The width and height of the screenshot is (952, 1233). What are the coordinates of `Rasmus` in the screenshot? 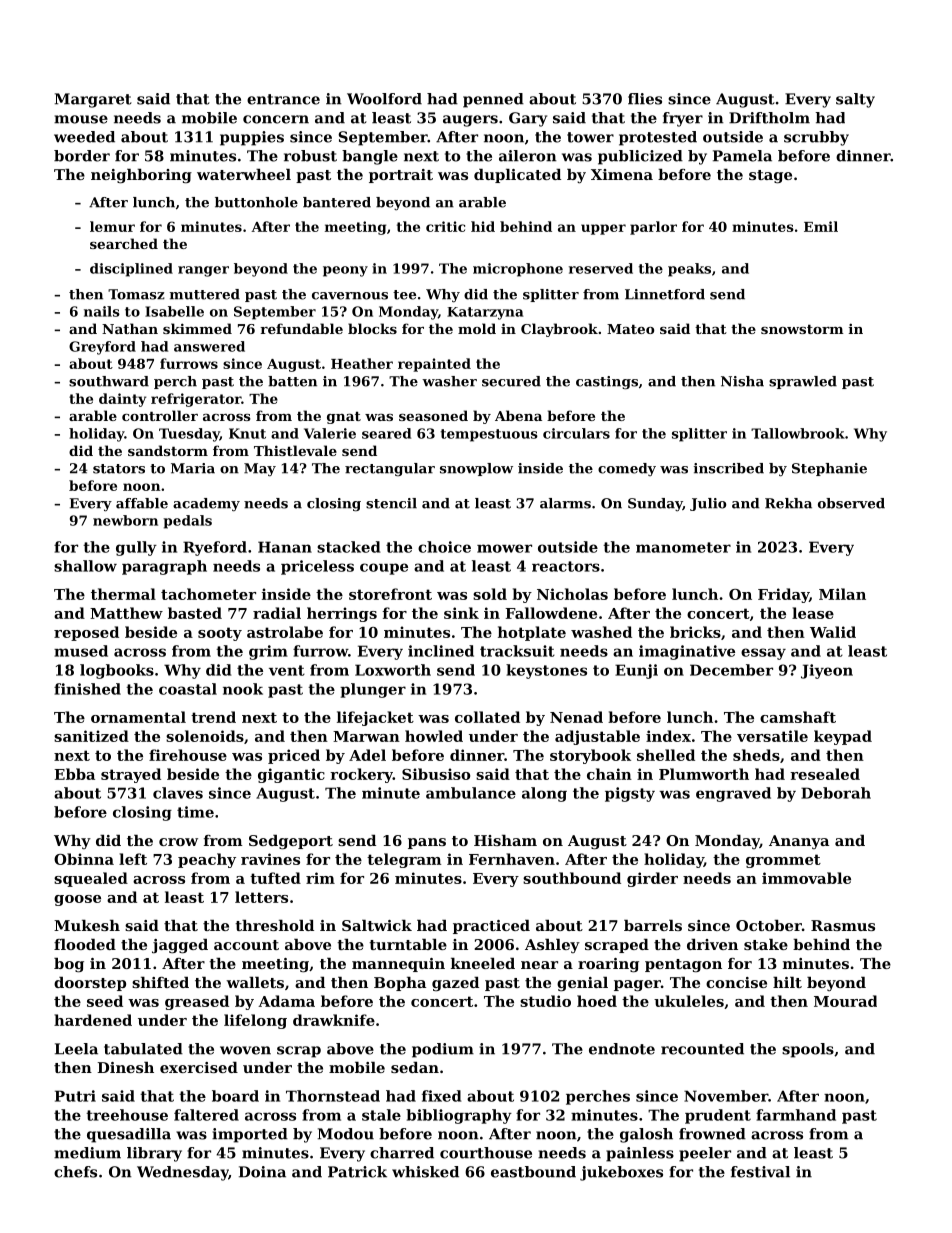 It's located at (843, 925).
